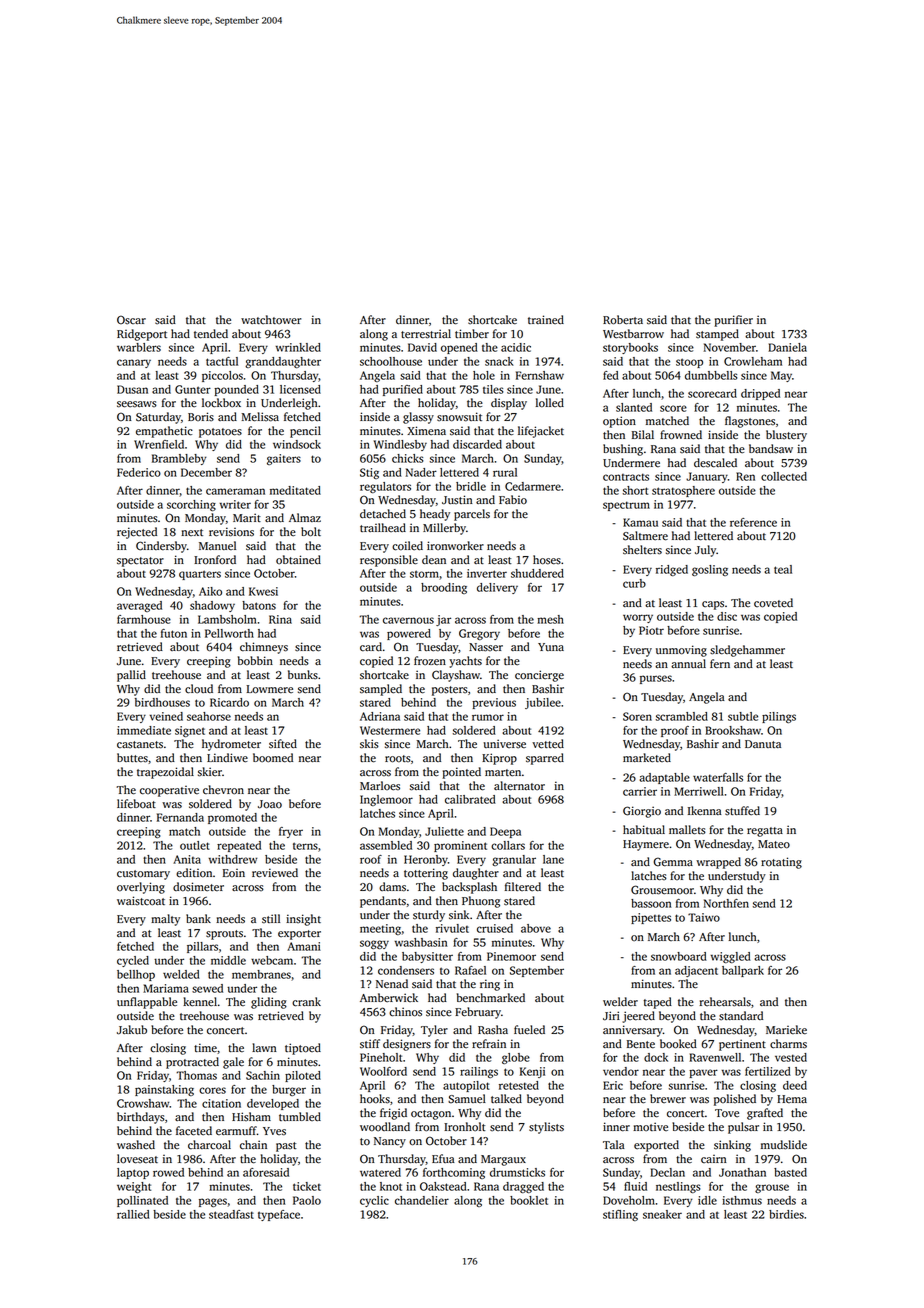  What do you see at coordinates (750, 422) in the image?
I see `flagstones` at bounding box center [750, 422].
